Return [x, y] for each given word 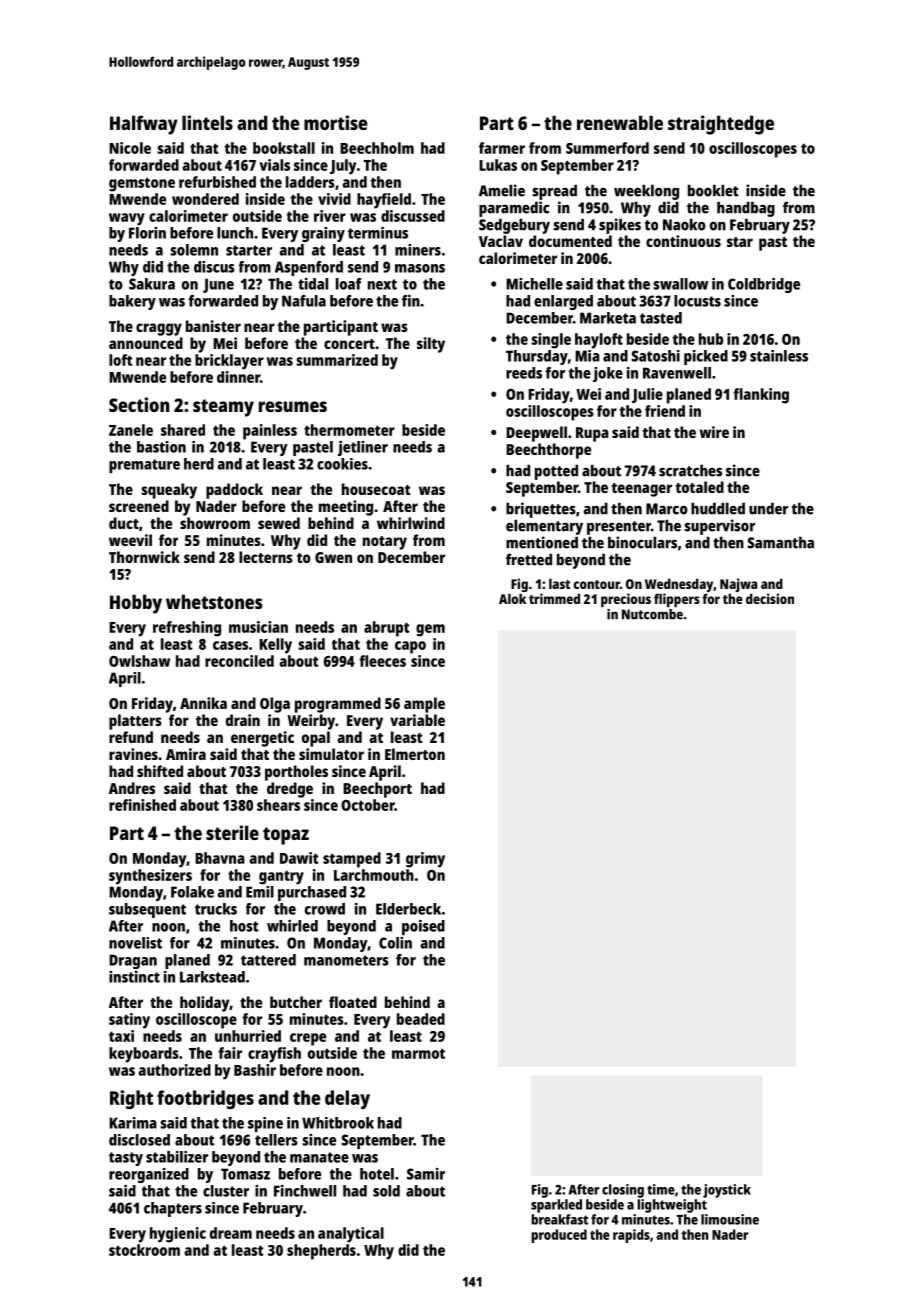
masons [420, 268]
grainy [323, 234]
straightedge [721, 125]
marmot [418, 1053]
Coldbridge [764, 285]
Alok [512, 598]
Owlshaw [139, 661]
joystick [727, 1191]
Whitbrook [338, 1123]
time [661, 1189]
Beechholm [377, 148]
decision [770, 598]
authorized [174, 1070]
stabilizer [177, 1157]
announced [146, 343]
